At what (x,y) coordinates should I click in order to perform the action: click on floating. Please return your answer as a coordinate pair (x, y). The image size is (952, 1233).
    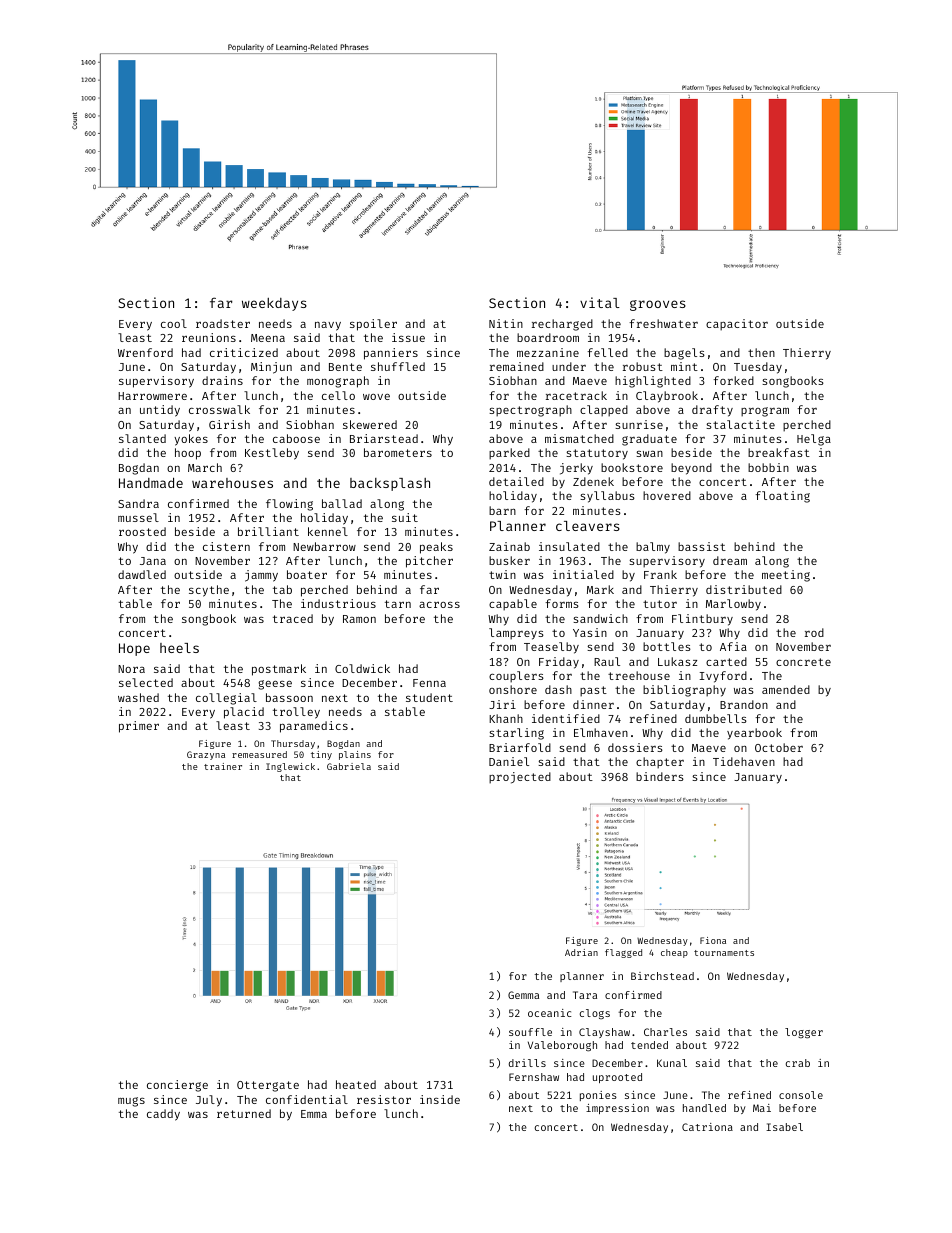
    Looking at the image, I should click on (782, 497).
